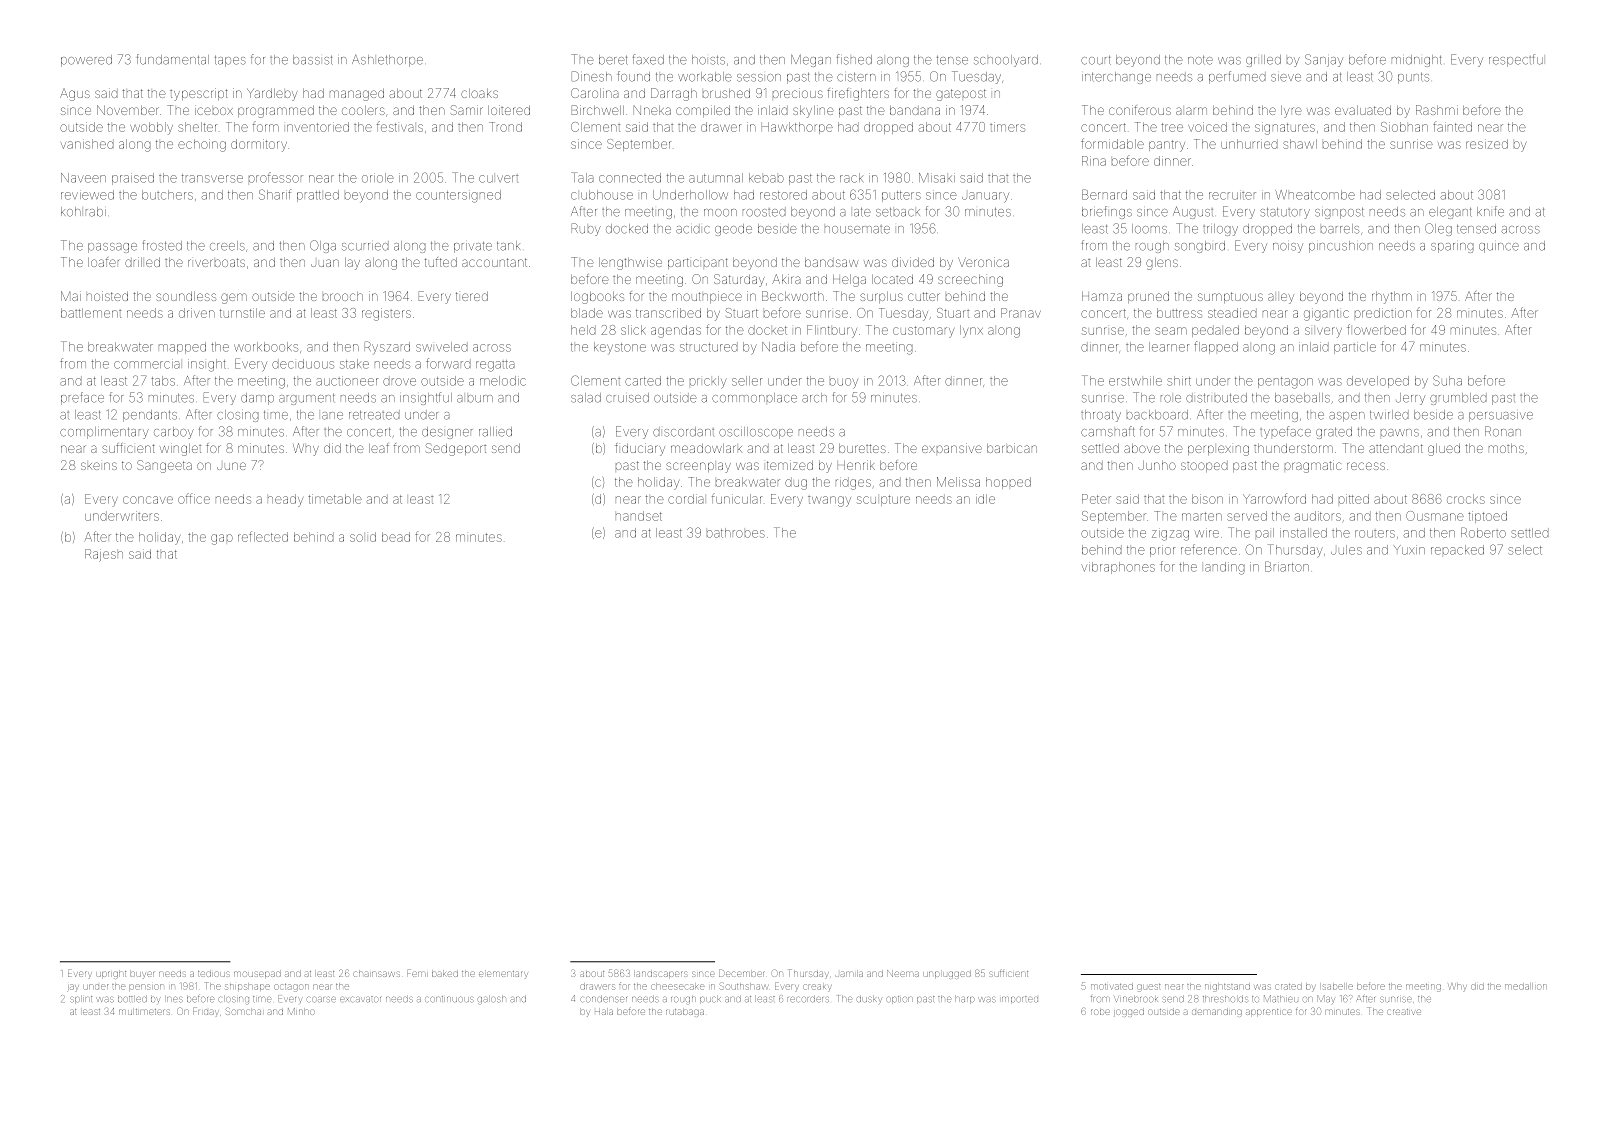  Describe the element at coordinates (86, 61) in the screenshot. I see `powered` at that location.
